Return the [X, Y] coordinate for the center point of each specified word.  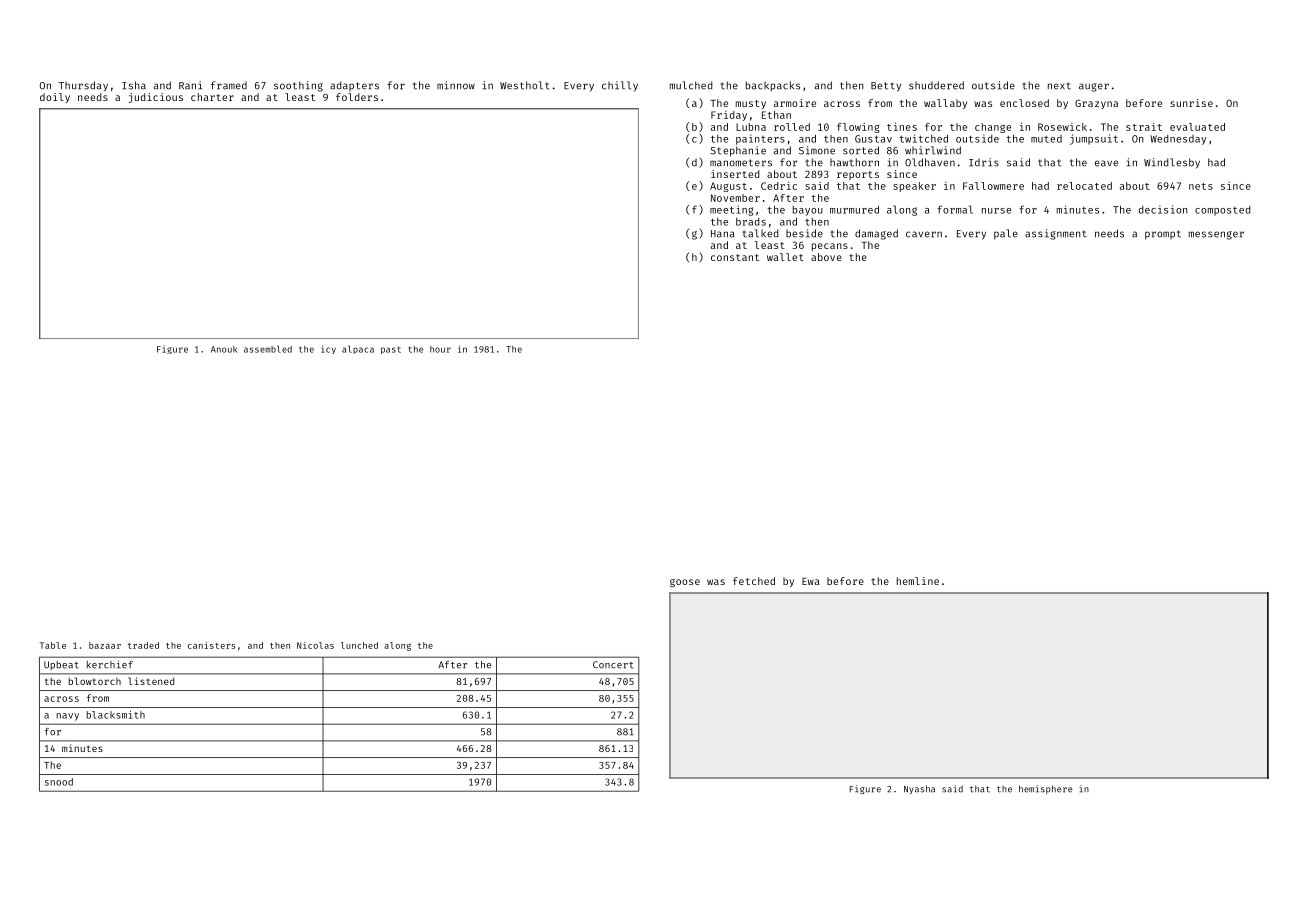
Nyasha [919, 789]
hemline [918, 581]
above [826, 257]
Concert [613, 665]
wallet [785, 257]
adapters [354, 86]
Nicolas [315, 645]
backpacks [773, 86]
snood [59, 782]
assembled [268, 349]
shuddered [936, 85]
